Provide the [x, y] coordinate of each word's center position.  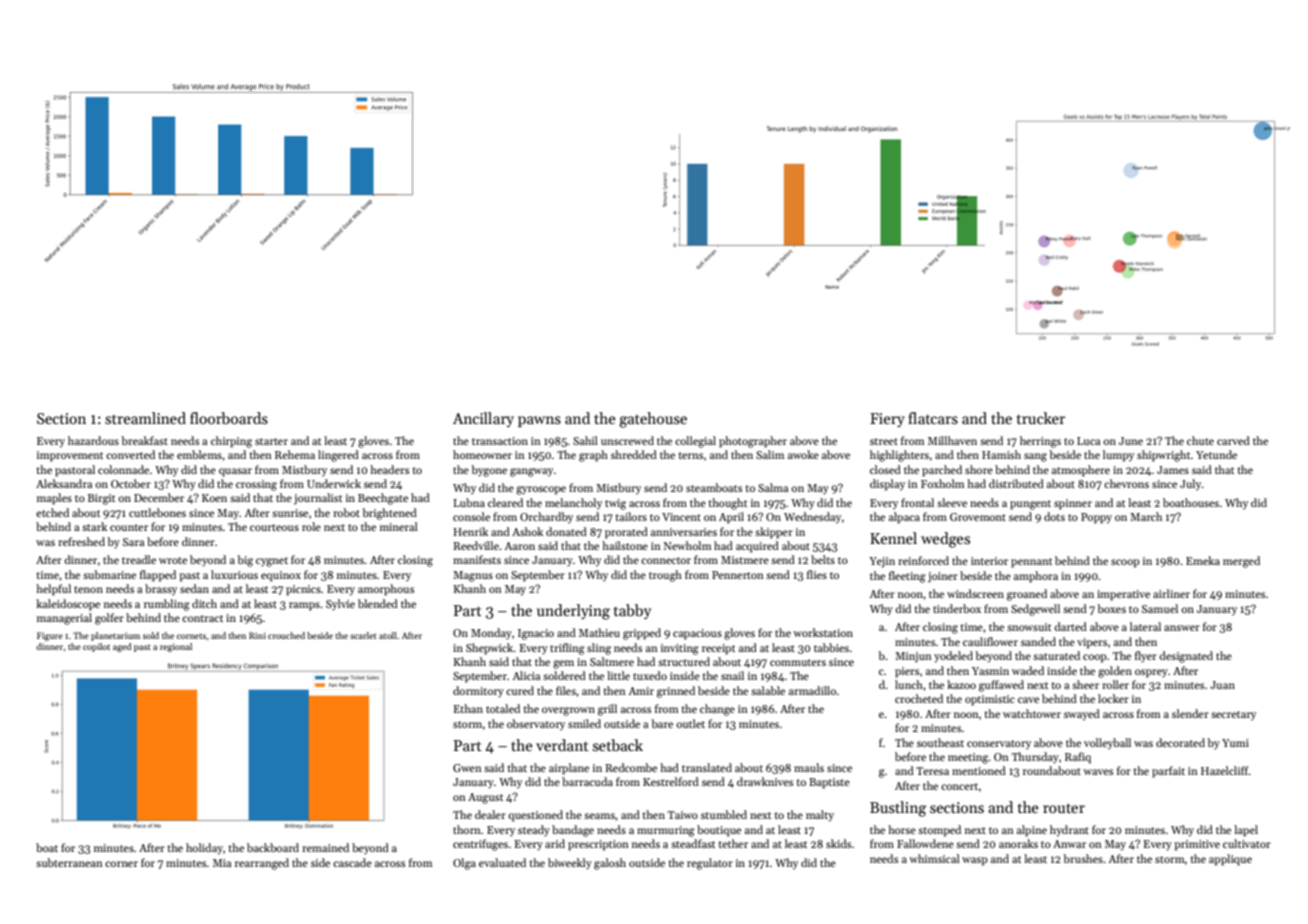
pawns [539, 421]
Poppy [1096, 518]
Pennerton [738, 575]
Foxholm [942, 483]
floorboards [229, 418]
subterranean [69, 862]
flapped [158, 576]
